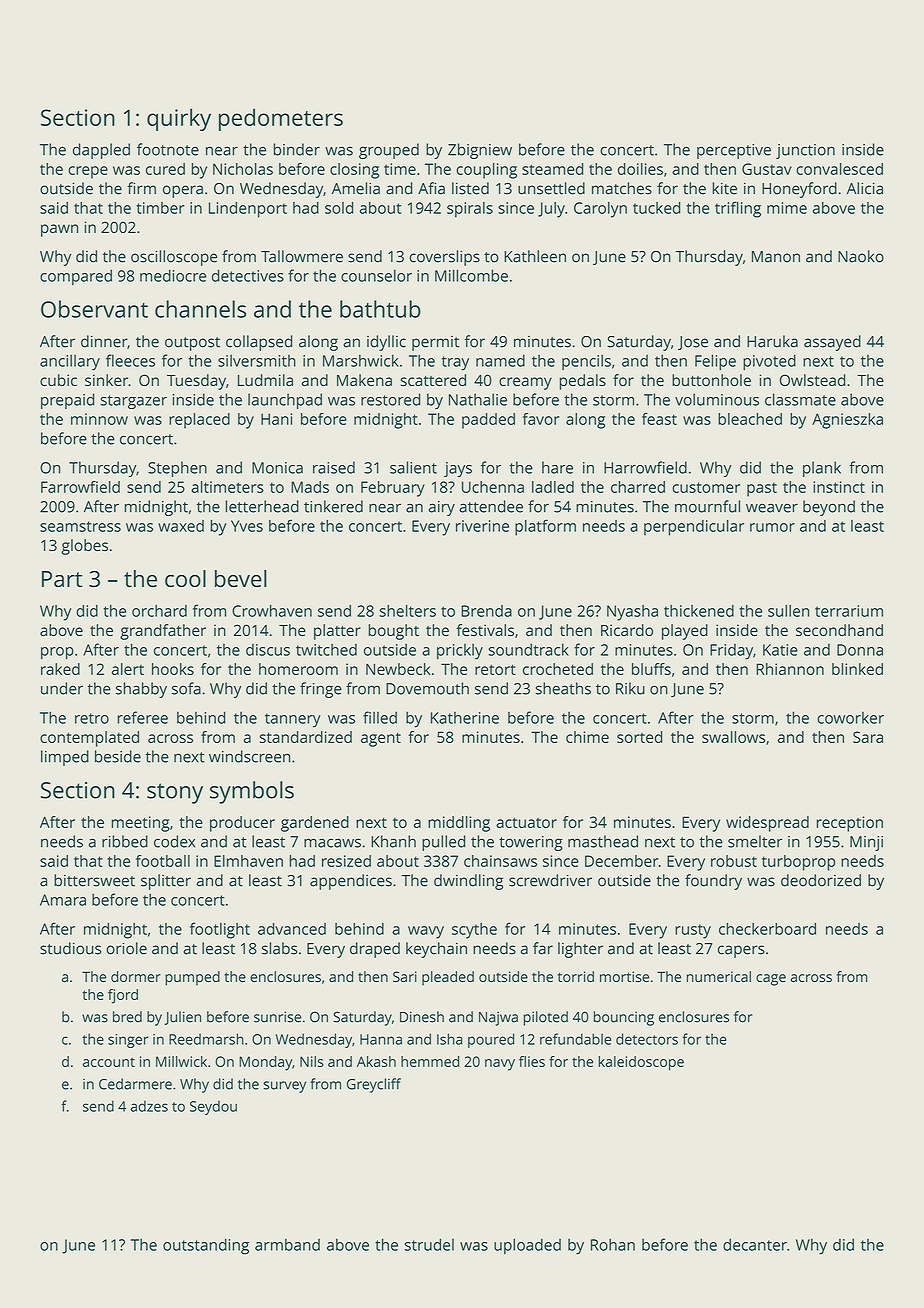  I want to click on advanced, so click(292, 929).
